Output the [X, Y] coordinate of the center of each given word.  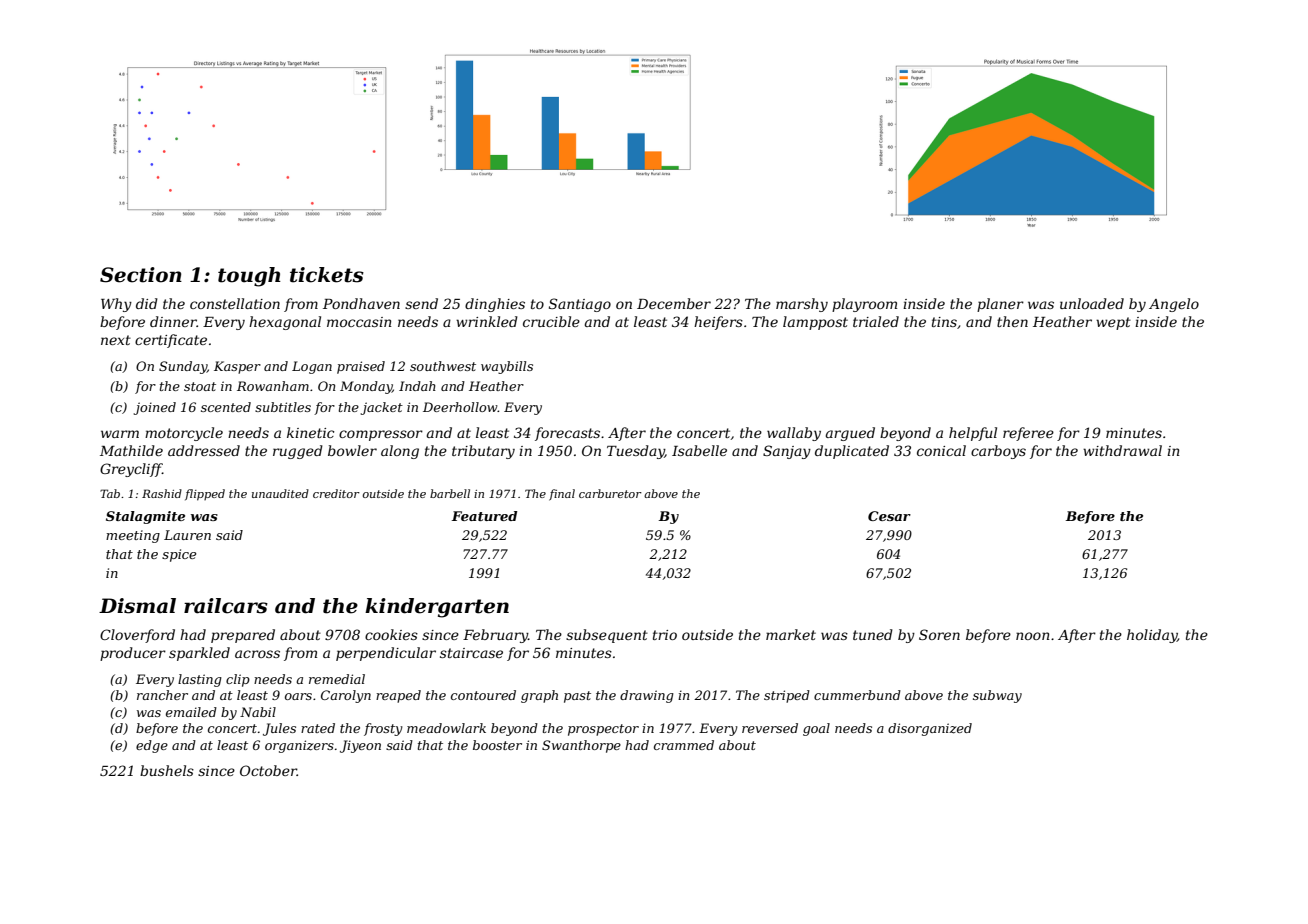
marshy [802, 305]
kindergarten [437, 608]
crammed [684, 745]
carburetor [610, 493]
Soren [939, 634]
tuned [873, 634]
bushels [167, 770]
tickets [327, 275]
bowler [352, 450]
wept [1113, 323]
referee [1028, 434]
